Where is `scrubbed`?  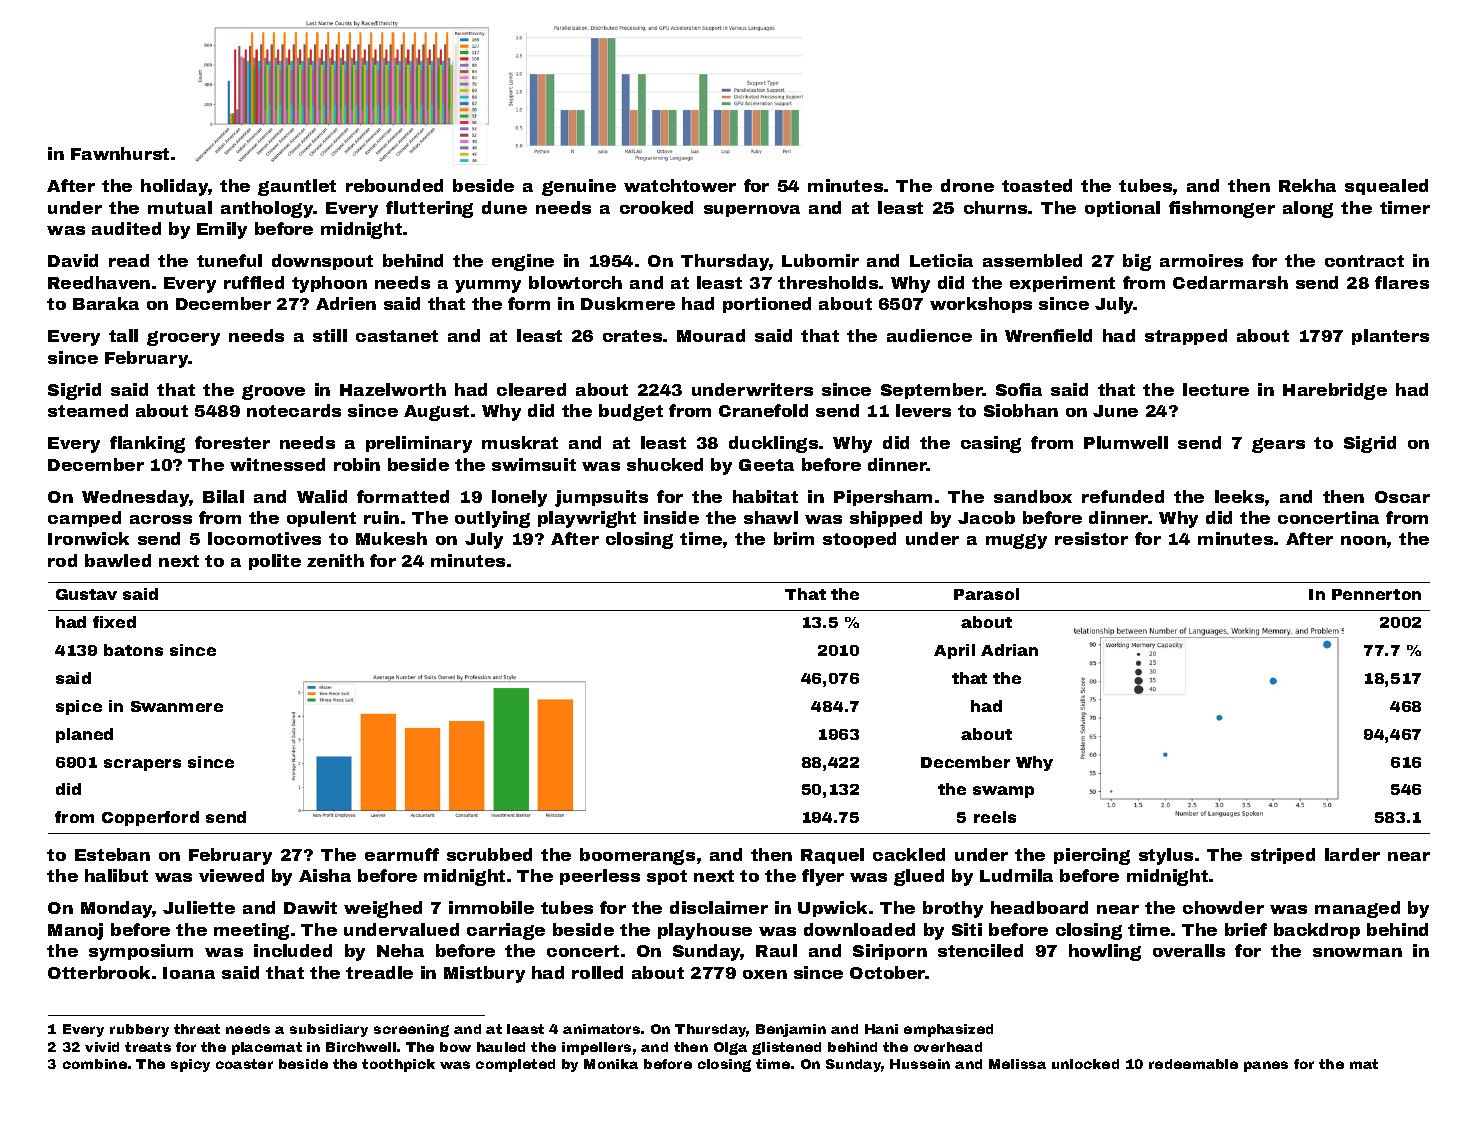 scrubbed is located at coordinates (489, 854).
